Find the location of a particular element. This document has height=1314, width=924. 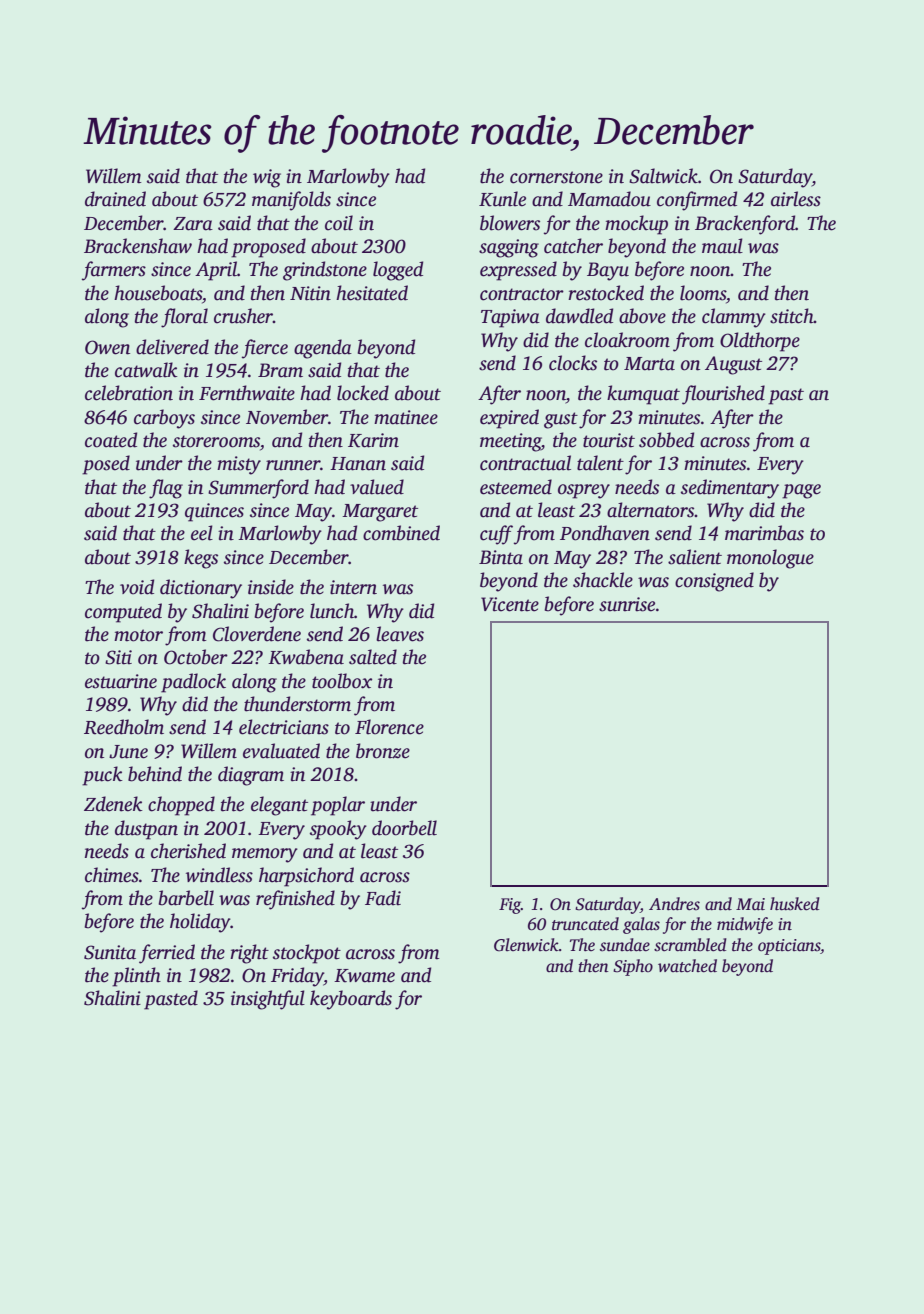

wig is located at coordinates (267, 178).
